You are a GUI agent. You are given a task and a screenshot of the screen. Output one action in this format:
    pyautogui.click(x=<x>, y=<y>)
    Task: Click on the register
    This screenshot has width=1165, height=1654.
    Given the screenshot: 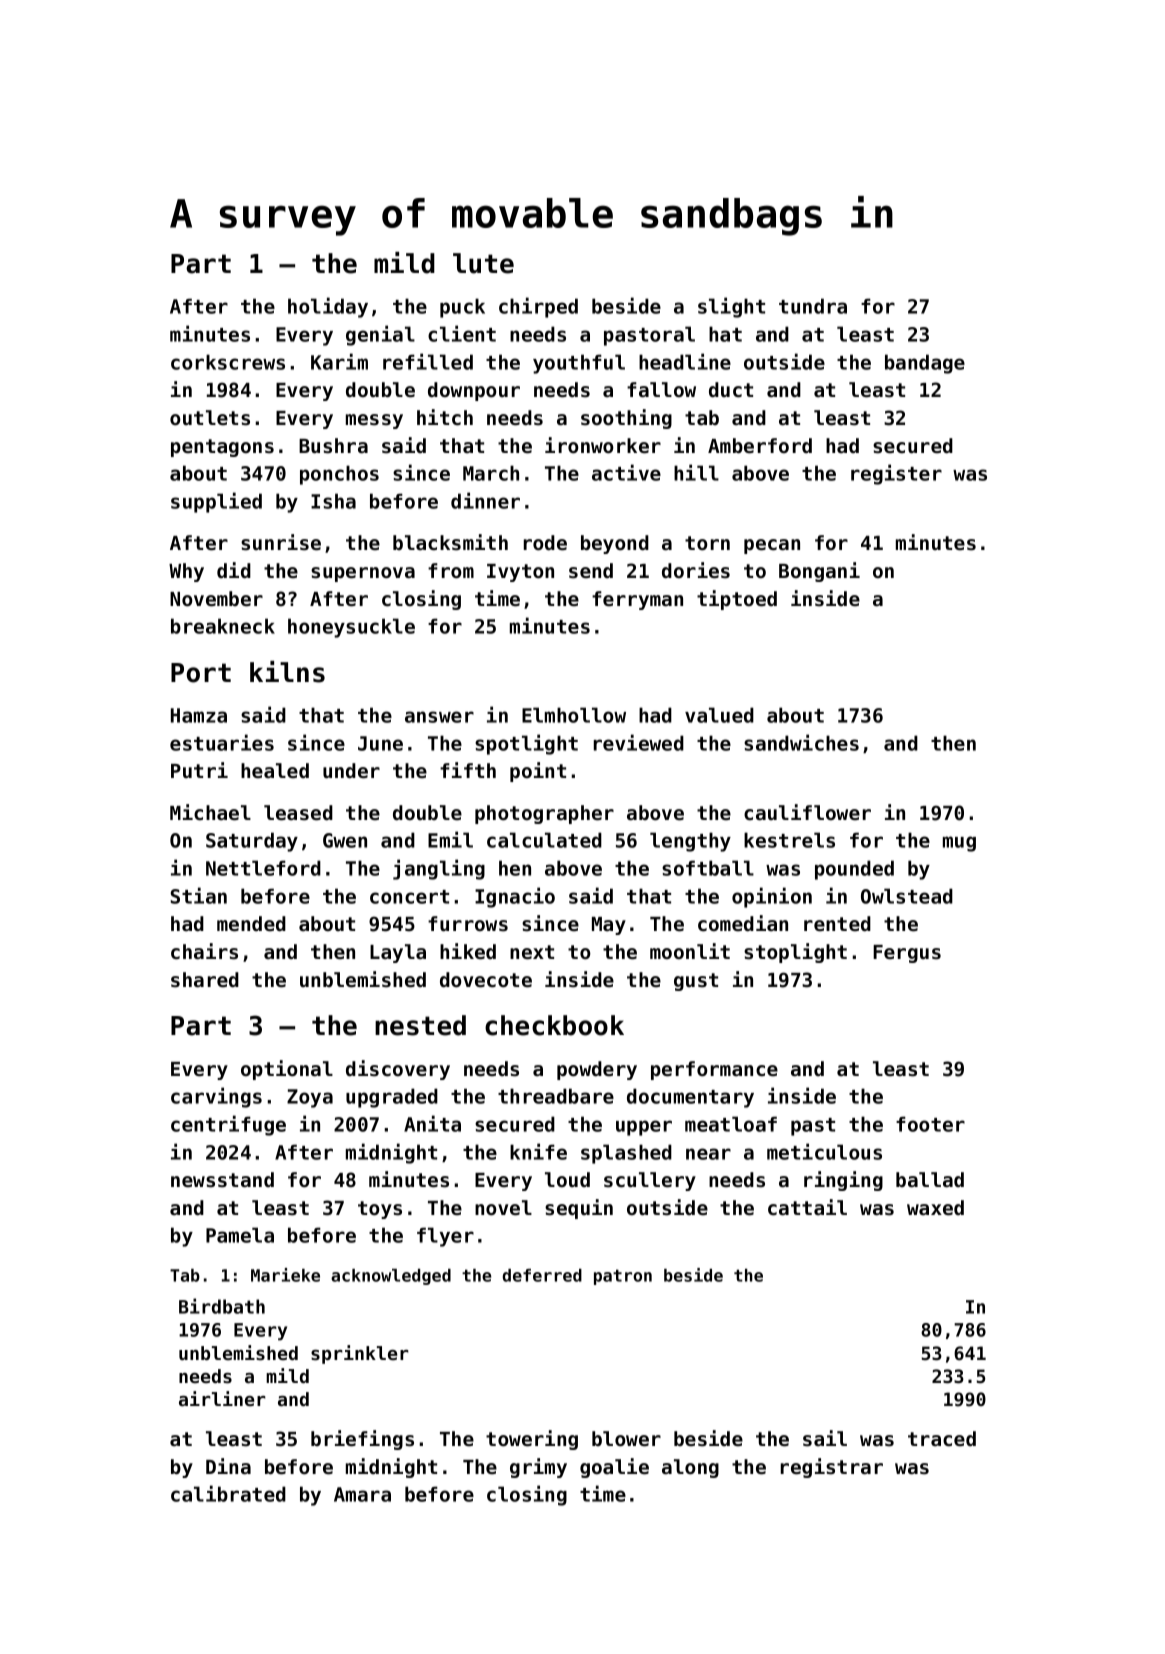 What is the action you would take?
    pyautogui.click(x=896, y=474)
